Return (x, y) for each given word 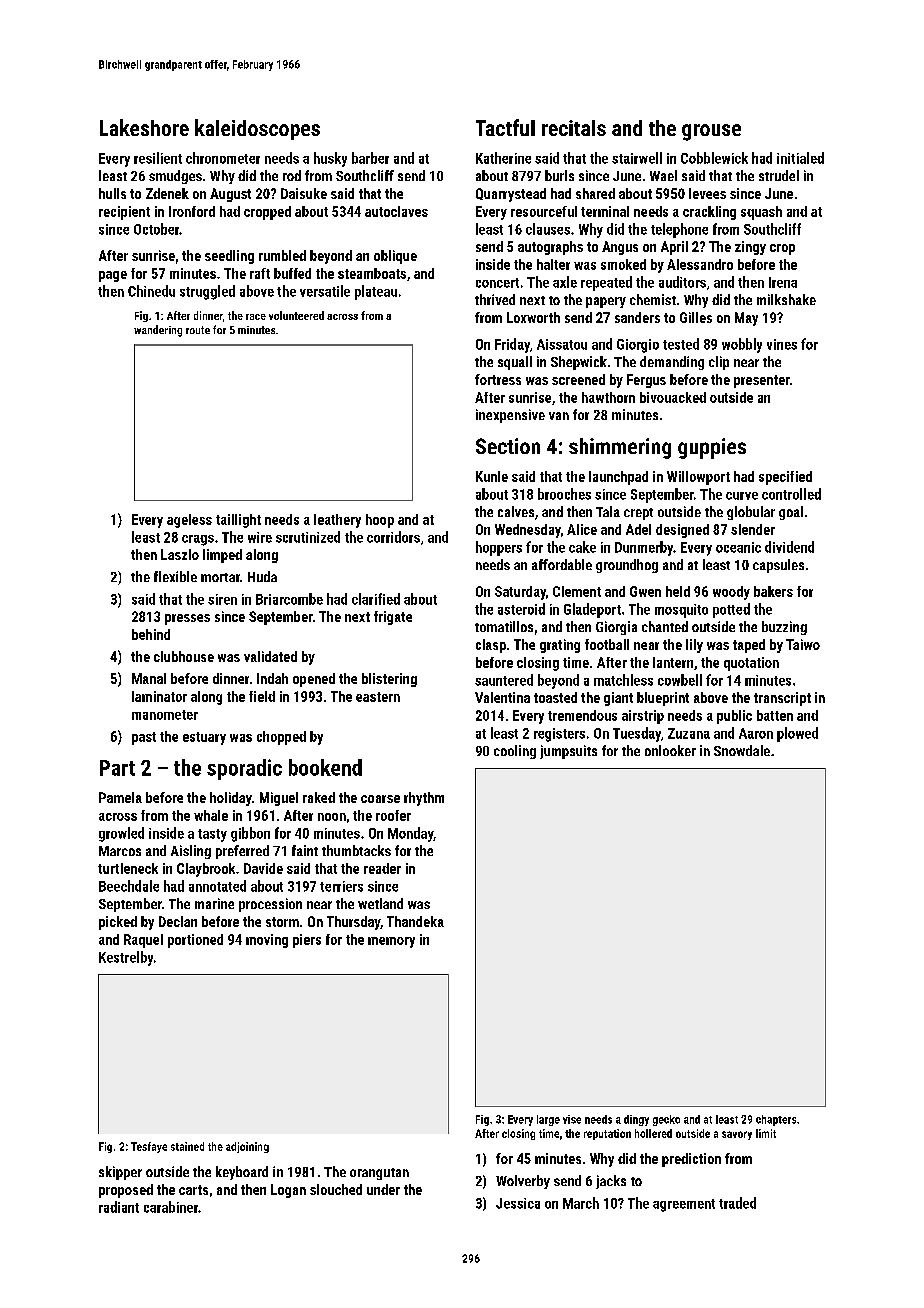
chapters (776, 1120)
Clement (577, 591)
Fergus (646, 381)
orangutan (379, 1174)
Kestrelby (126, 958)
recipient (124, 213)
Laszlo (180, 554)
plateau (376, 292)
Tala (608, 511)
